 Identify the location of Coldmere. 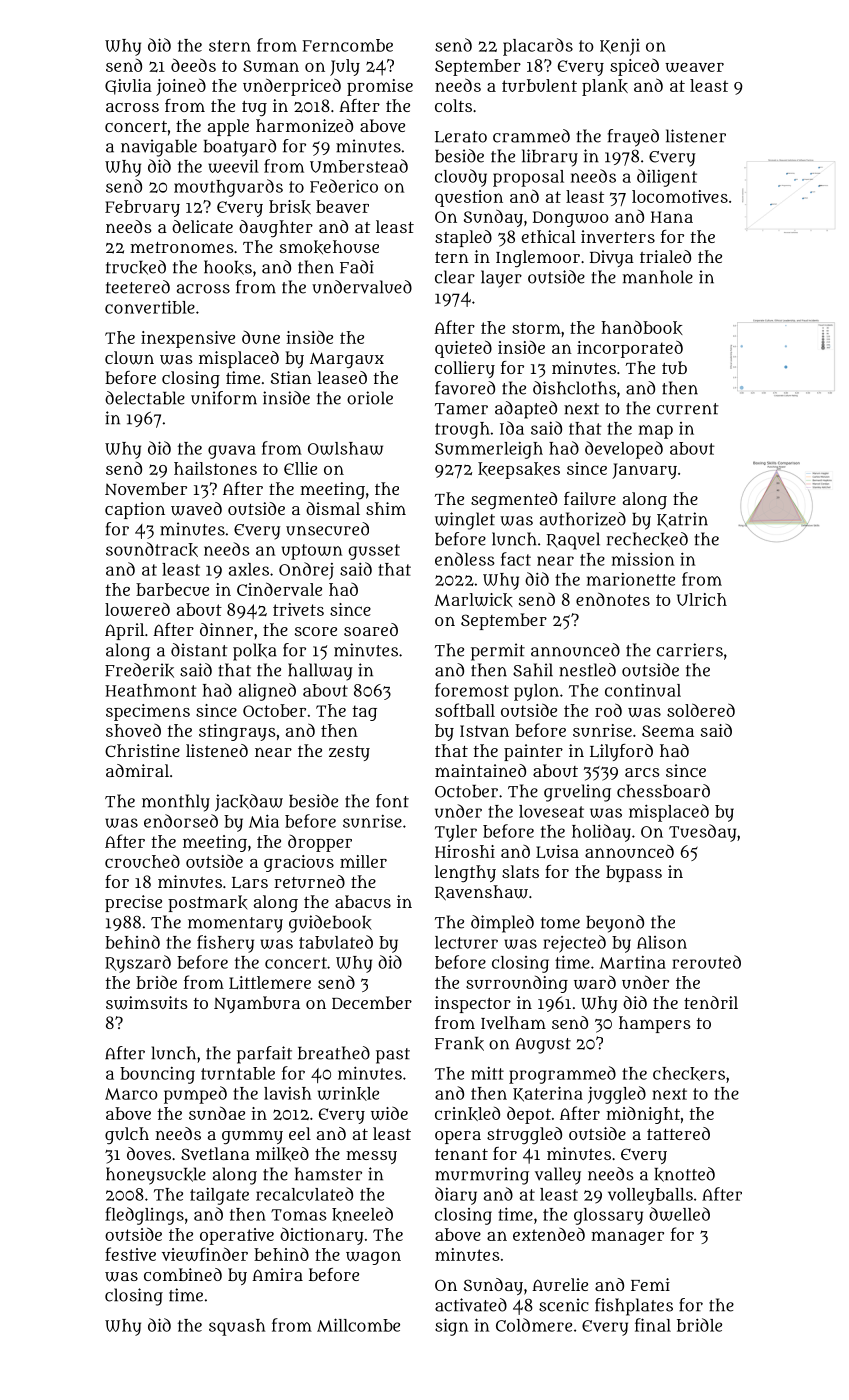
(534, 1325).
